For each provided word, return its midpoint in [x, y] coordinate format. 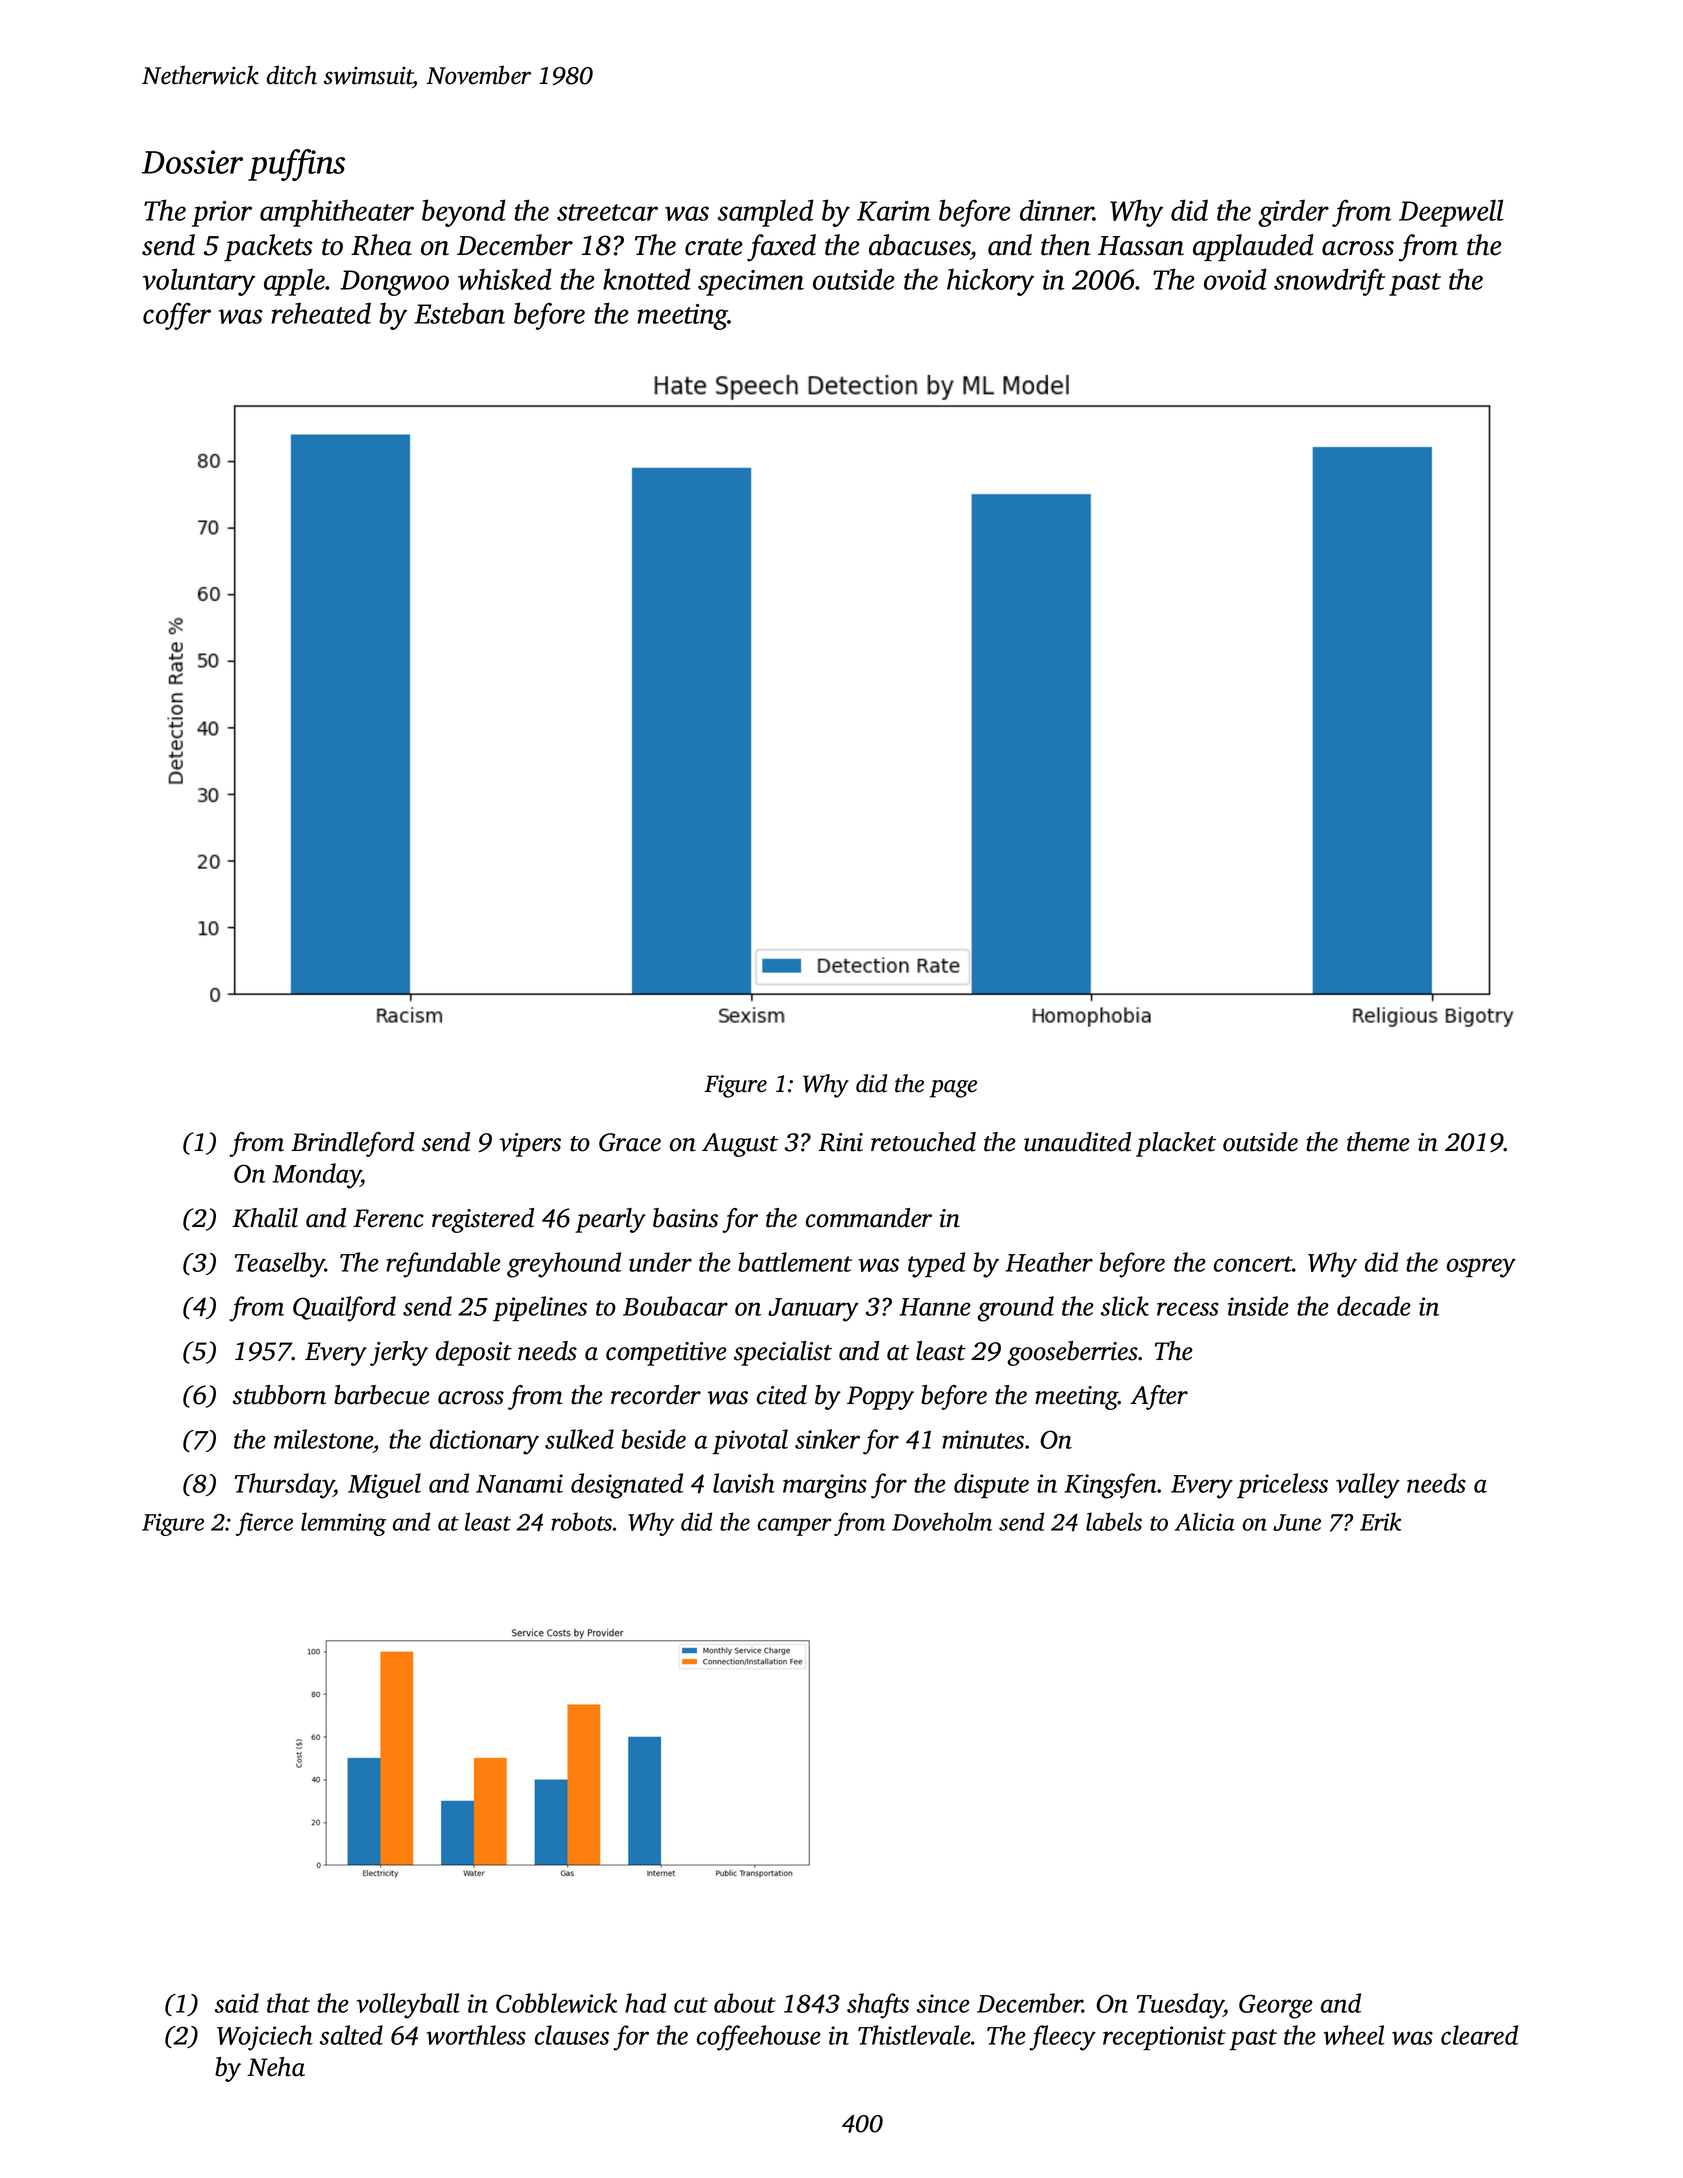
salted [351, 2035]
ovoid [1235, 279]
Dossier [192, 162]
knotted [647, 279]
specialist [783, 1353]
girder [1293, 213]
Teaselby [280, 1265]
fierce [264, 1524]
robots [581, 1521]
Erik [1381, 1521]
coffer [177, 316]
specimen [751, 283]
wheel [1354, 2035]
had [645, 2003]
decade [1374, 1306]
